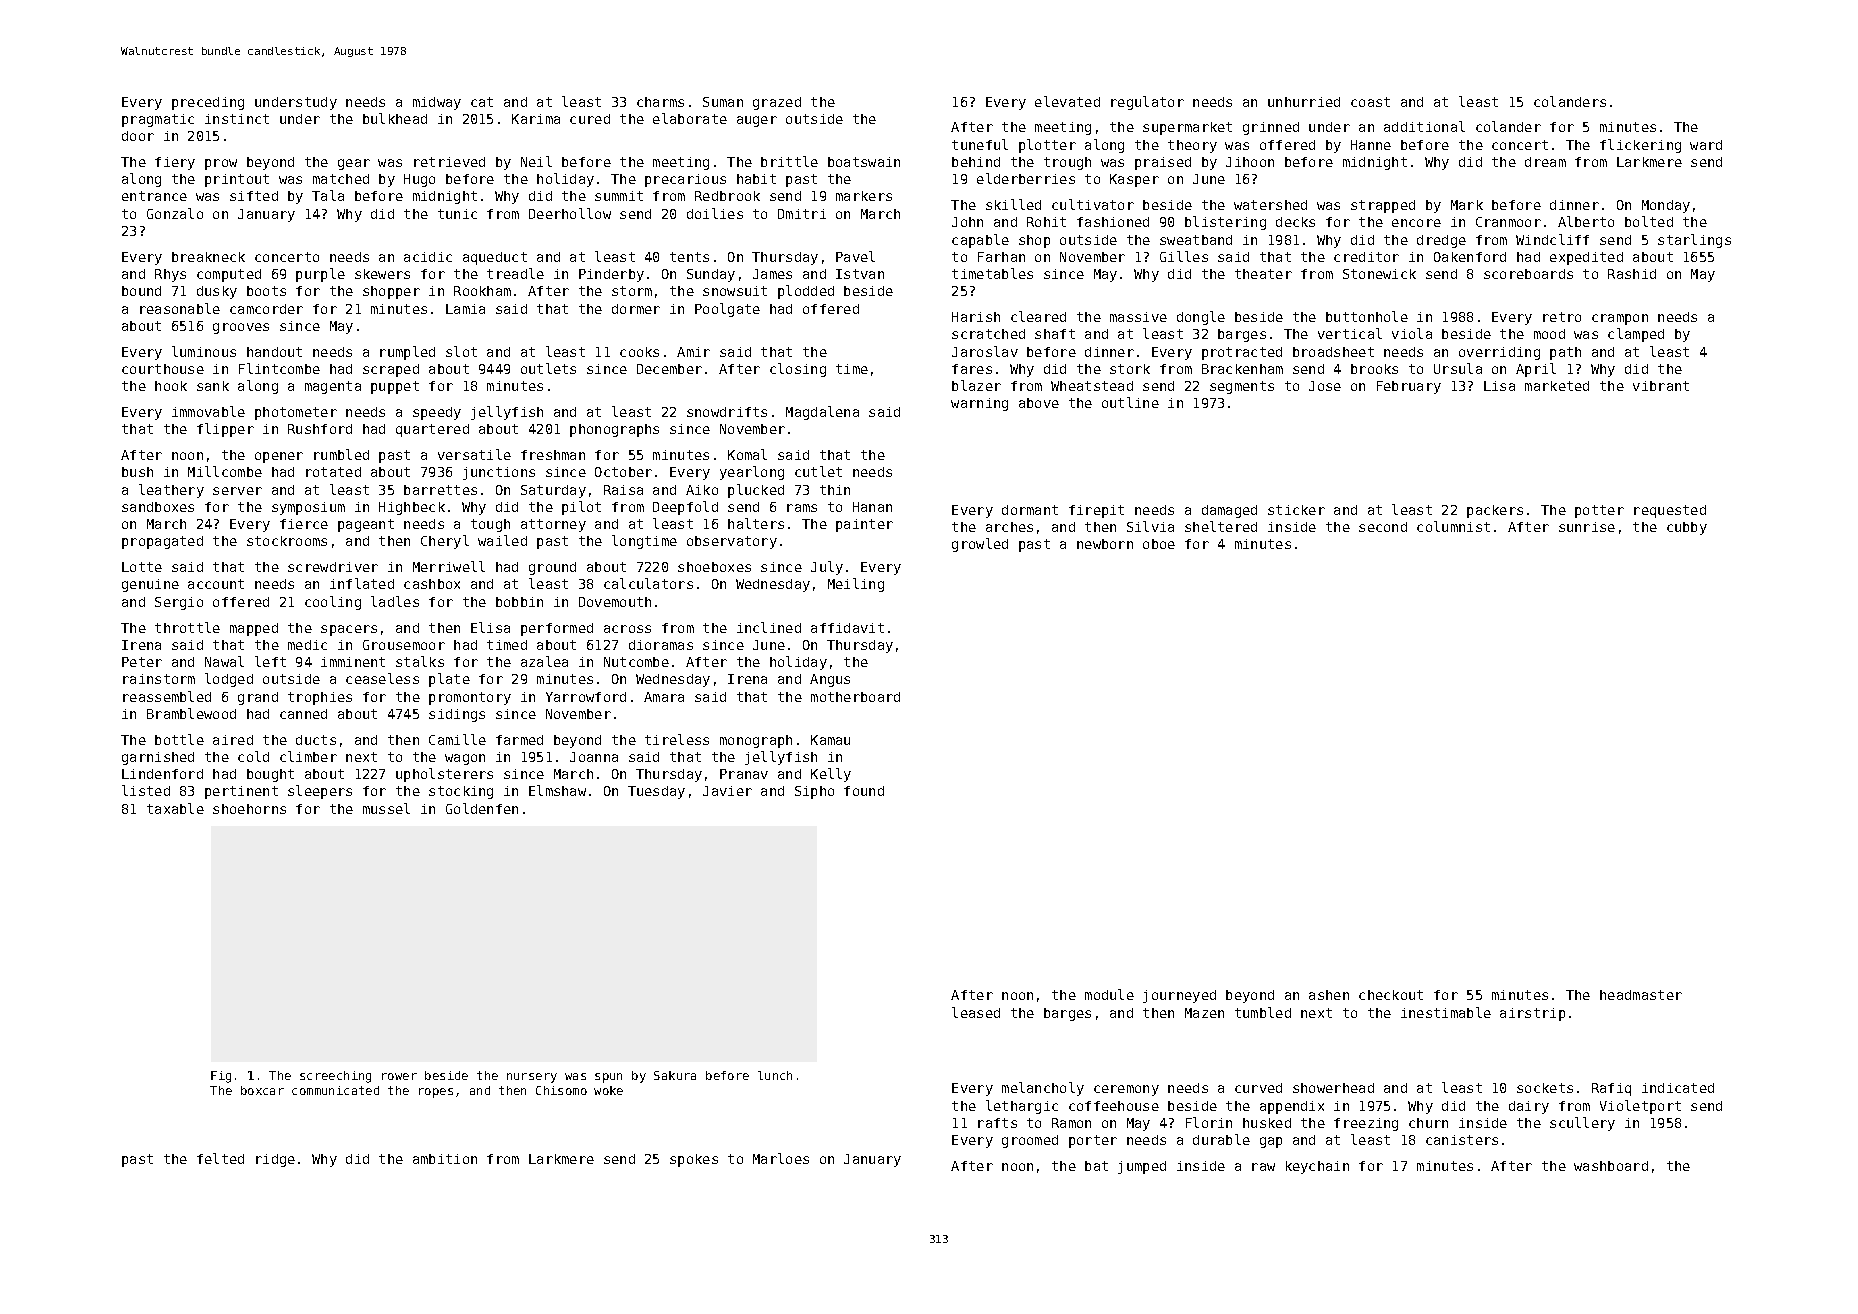  I want to click on flickering, so click(1640, 146).
